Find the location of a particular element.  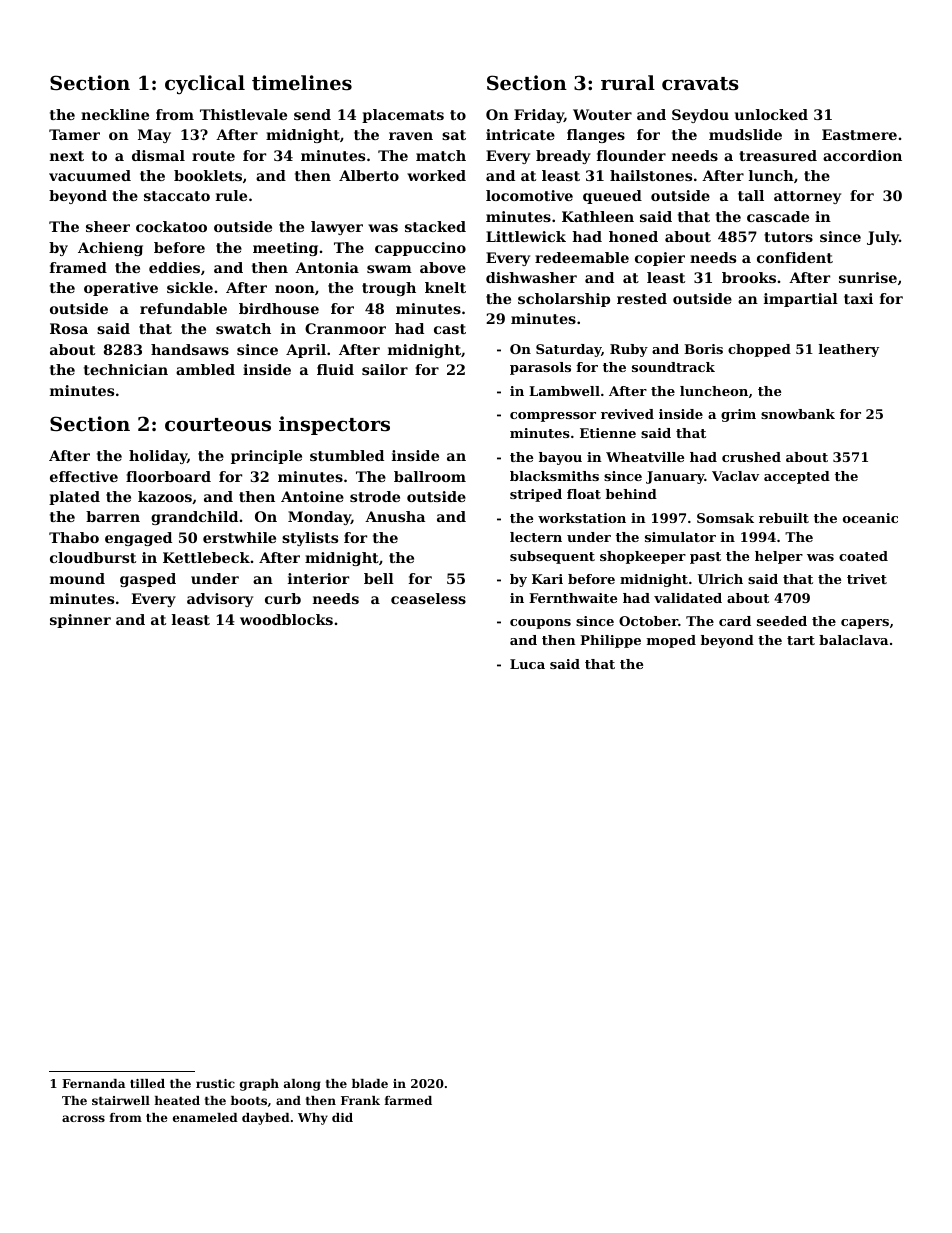

blade is located at coordinates (370, 1083).
